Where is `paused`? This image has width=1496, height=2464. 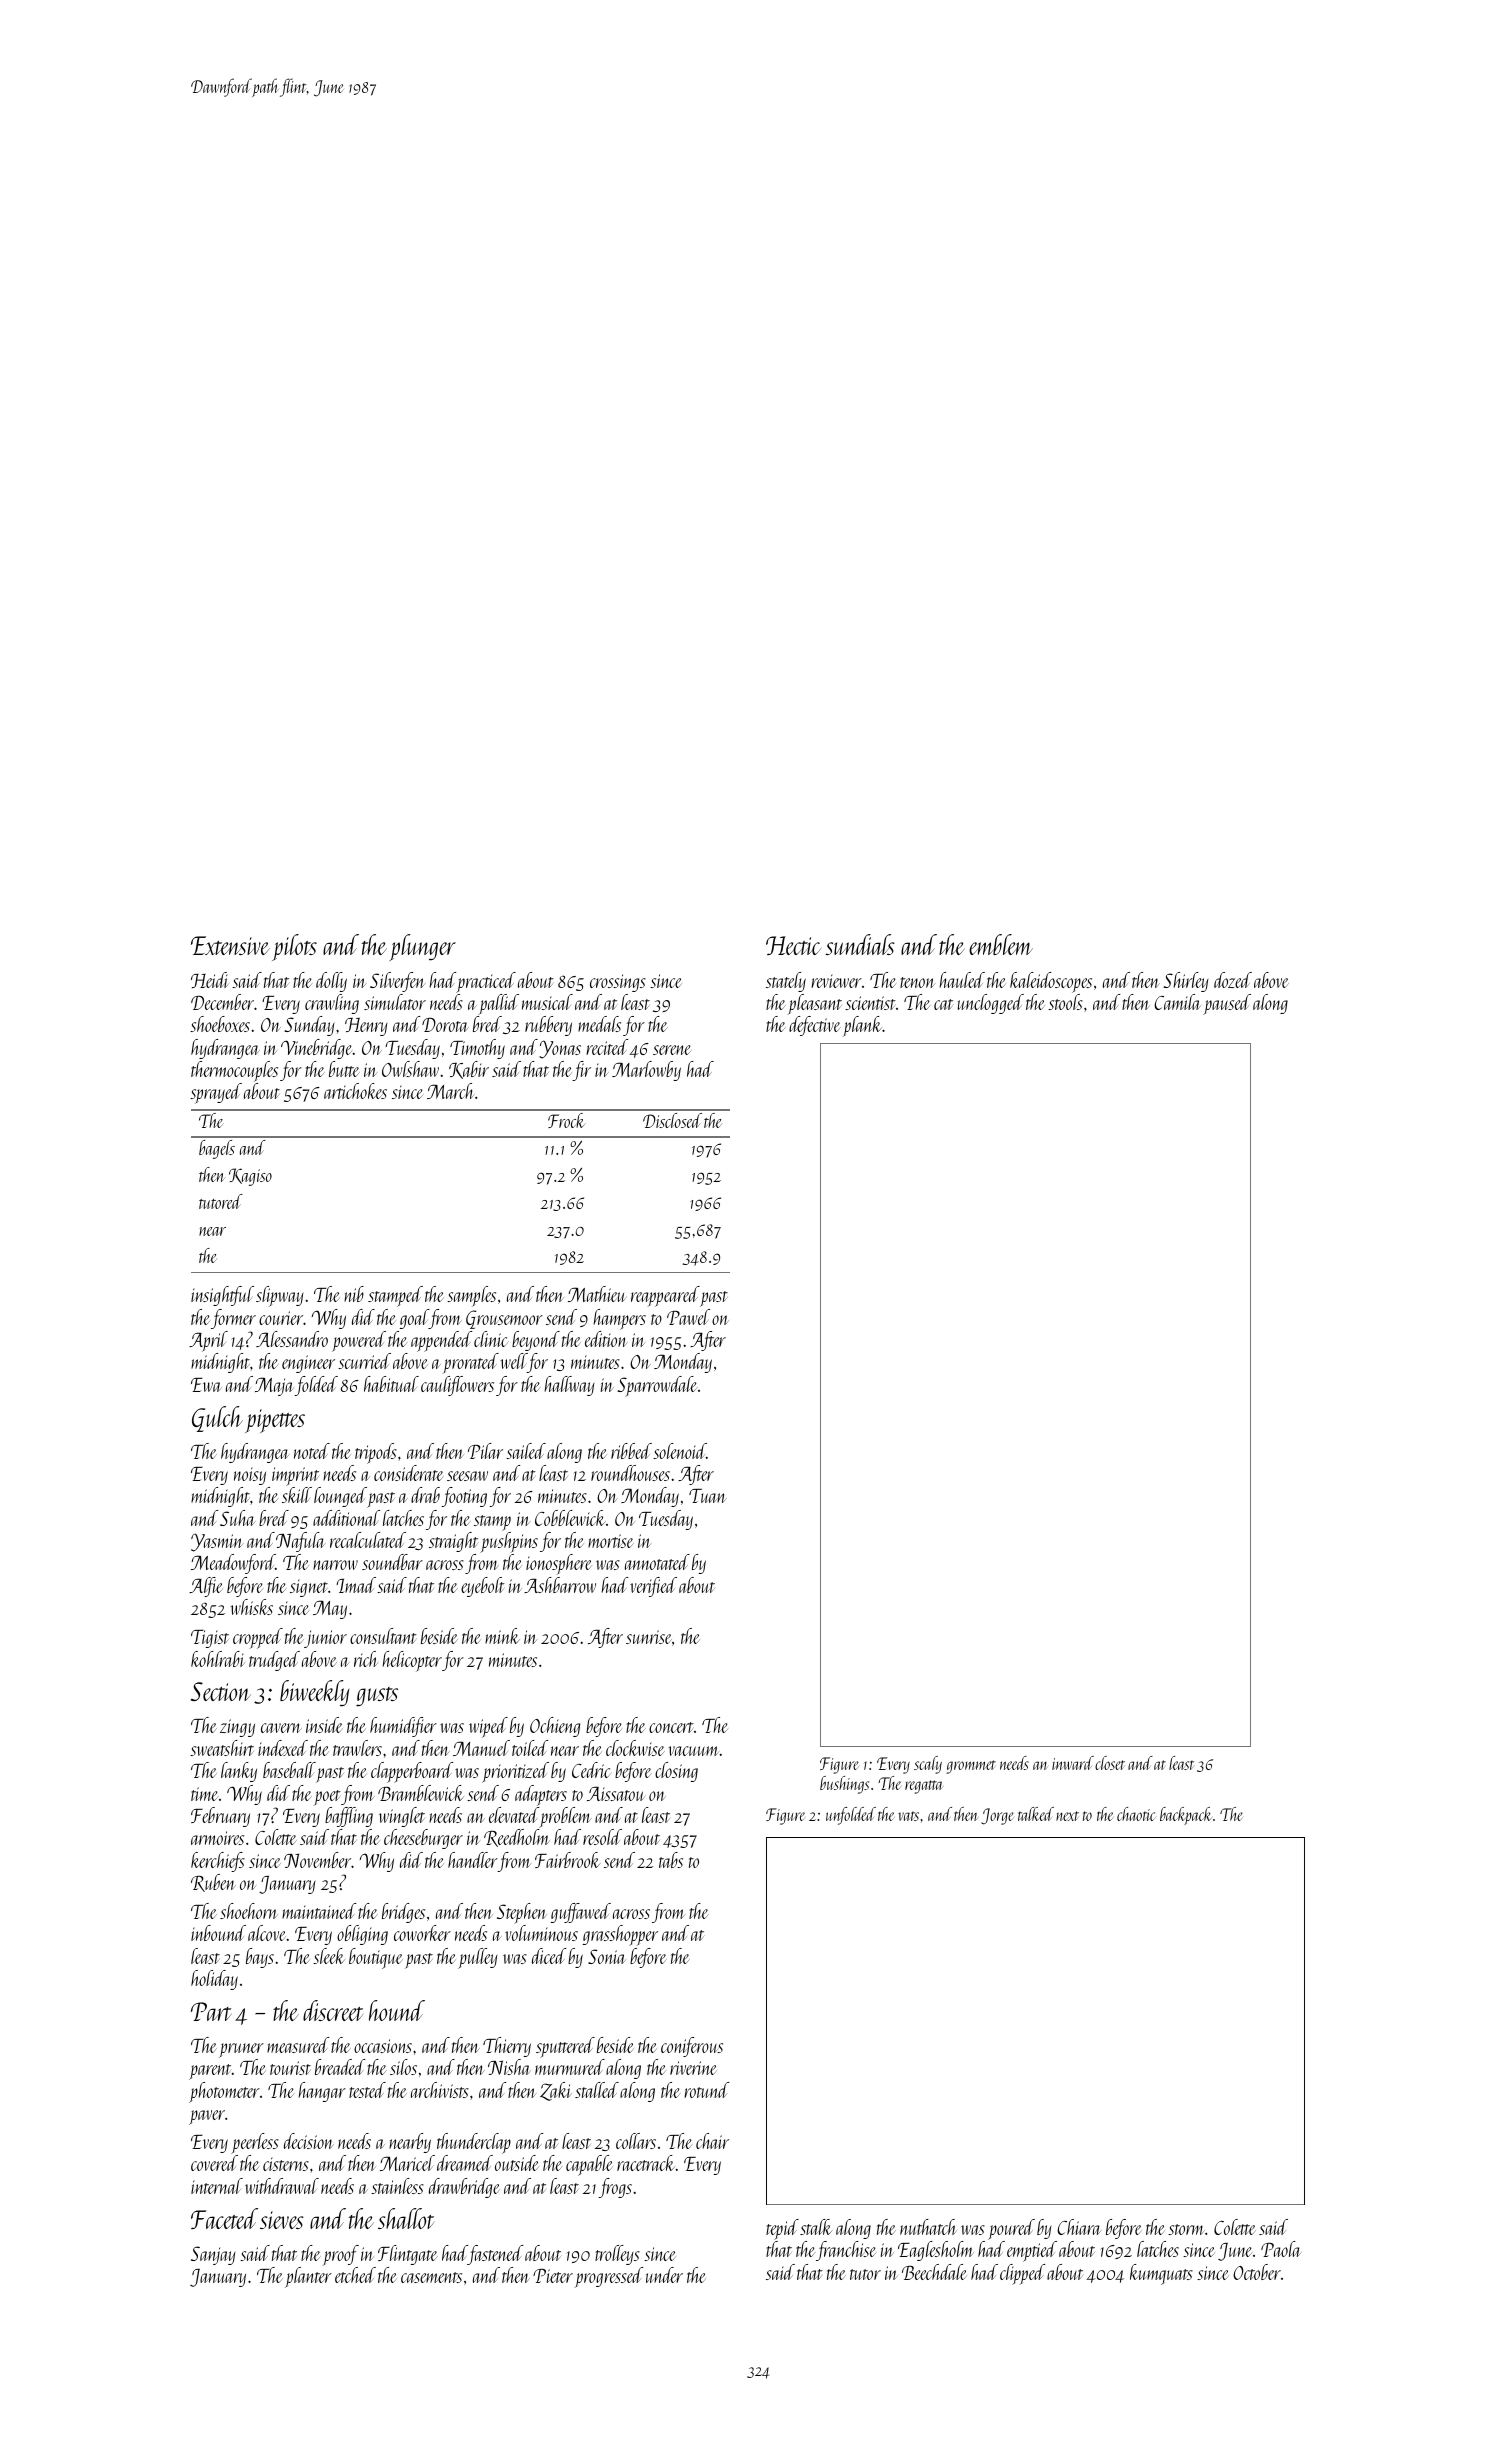 paused is located at coordinates (1227, 1004).
